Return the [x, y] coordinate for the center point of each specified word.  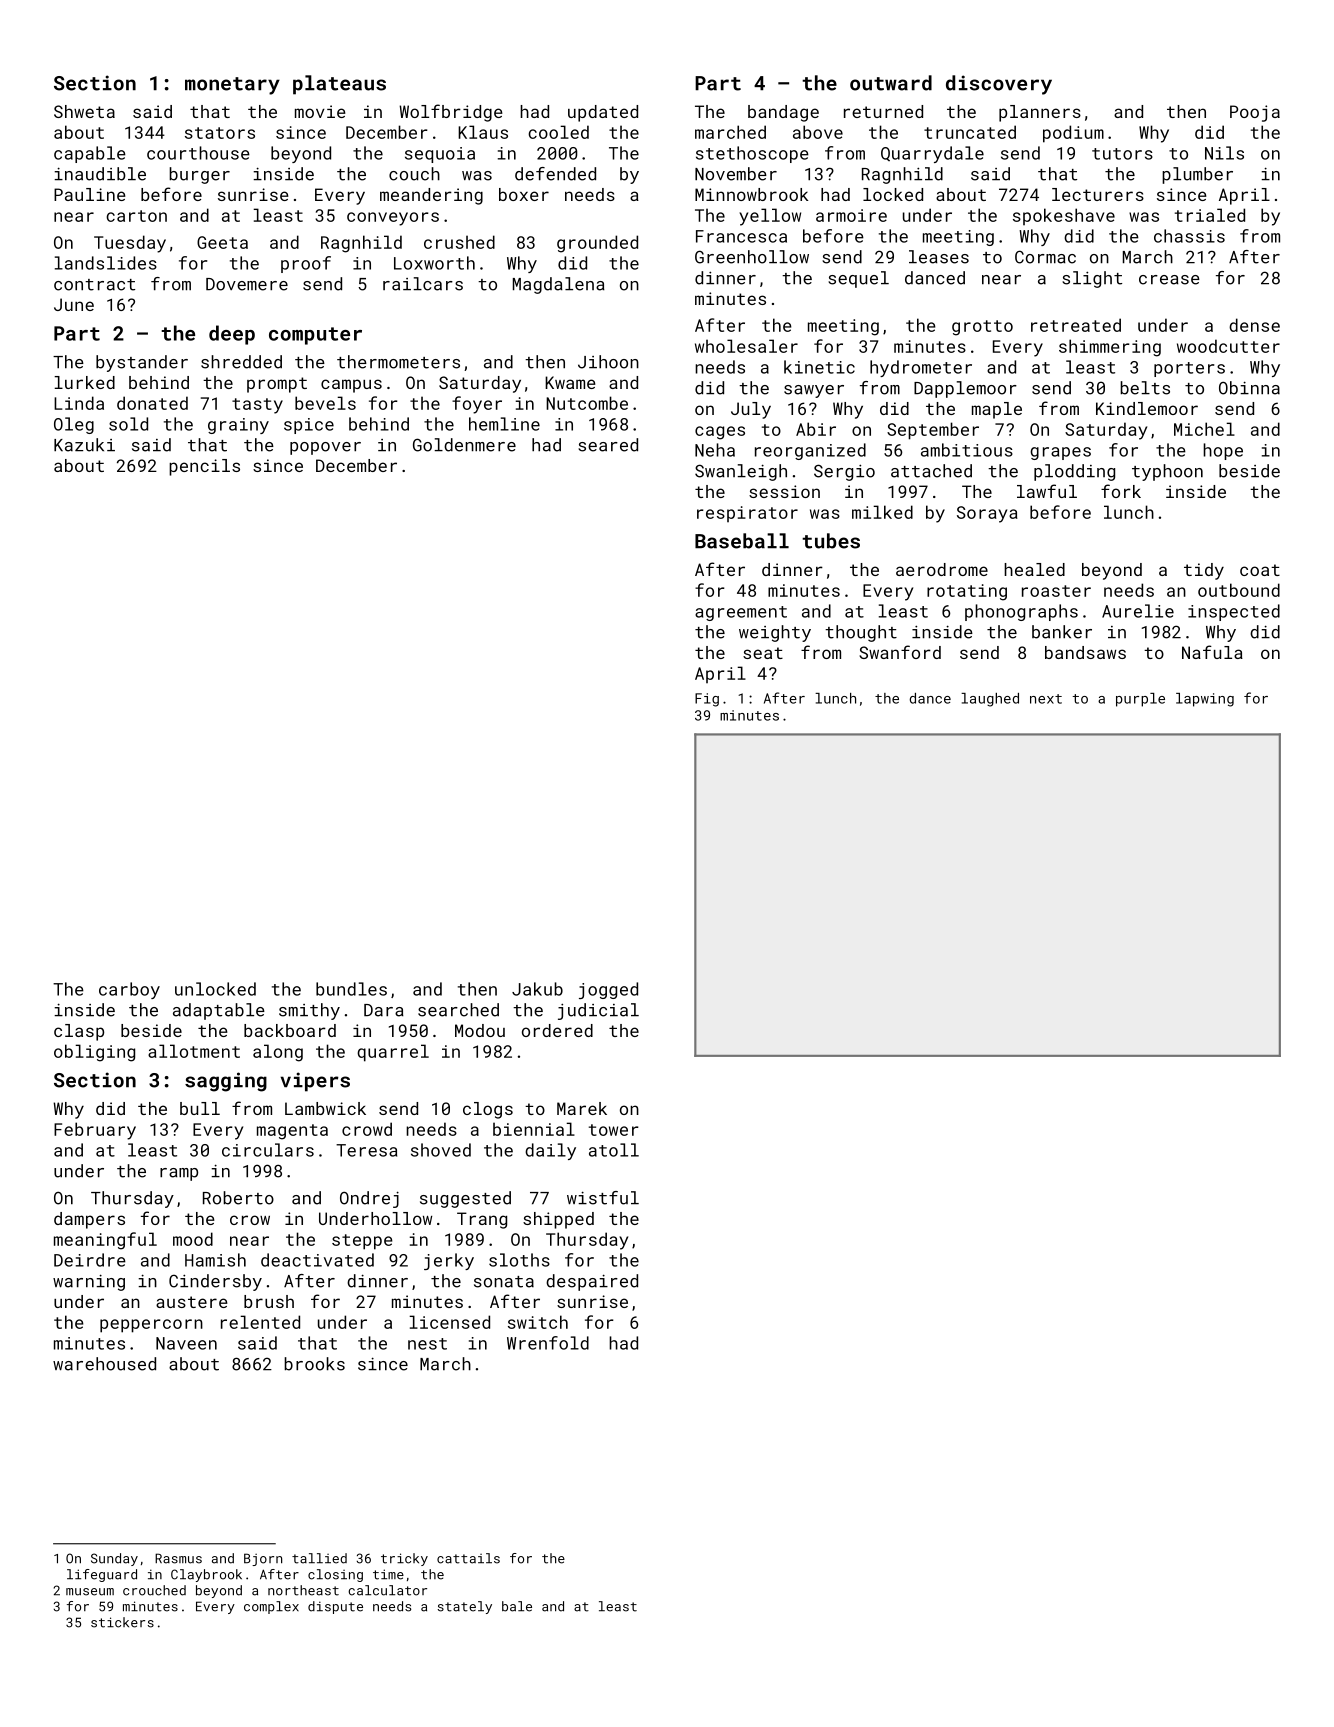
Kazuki [84, 445]
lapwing [1205, 700]
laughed [990, 700]
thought [861, 633]
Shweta [84, 111]
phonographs [1021, 612]
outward [891, 83]
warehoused [104, 1364]
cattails [468, 1558]
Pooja [1255, 113]
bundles [351, 989]
